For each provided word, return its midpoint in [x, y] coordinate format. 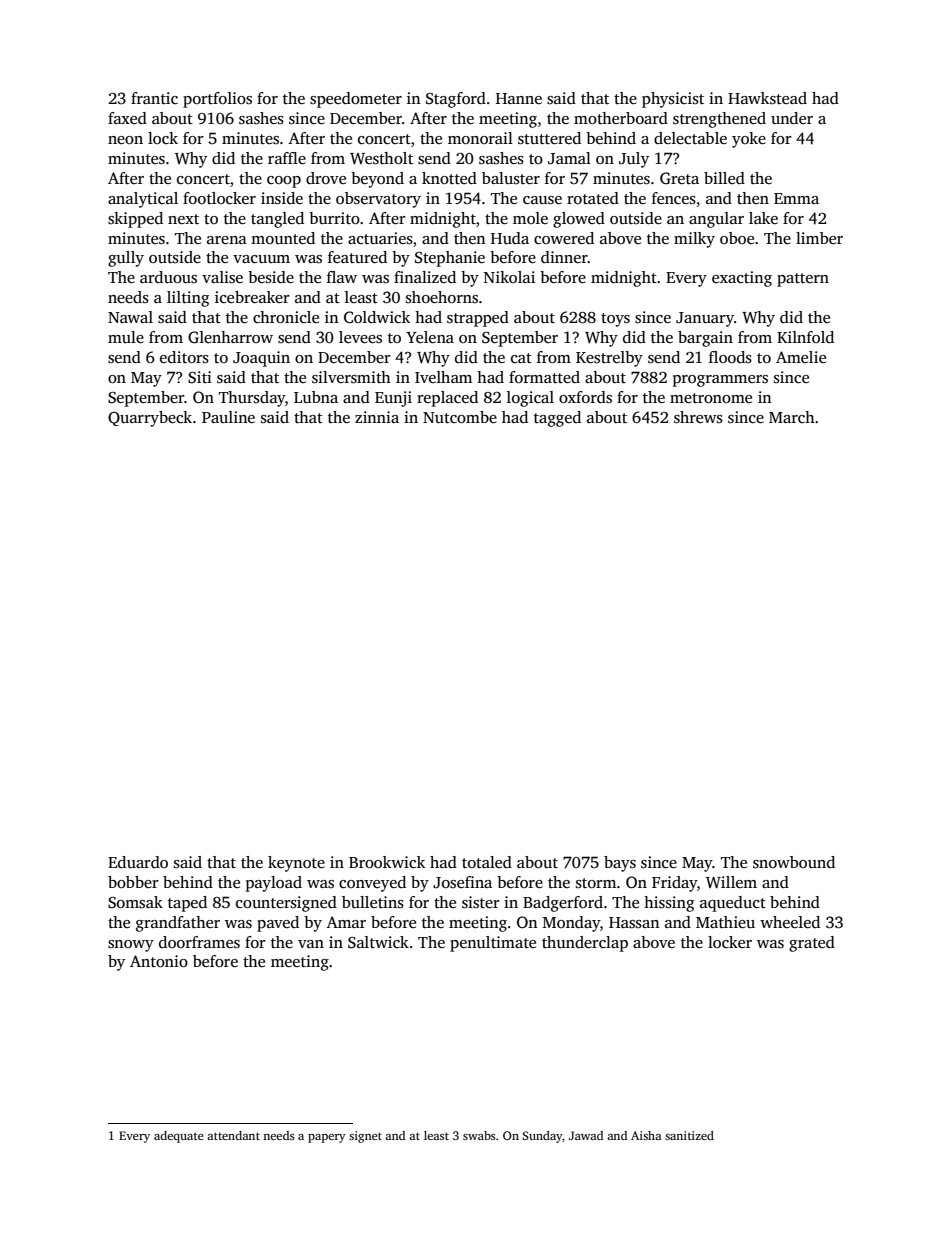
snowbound [794, 862]
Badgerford [563, 904]
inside [282, 198]
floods [730, 357]
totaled [487, 862]
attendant [233, 1135]
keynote [296, 864]
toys [615, 320]
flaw [342, 277]
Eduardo [138, 862]
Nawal [130, 317]
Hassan [634, 923]
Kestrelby [609, 359]
